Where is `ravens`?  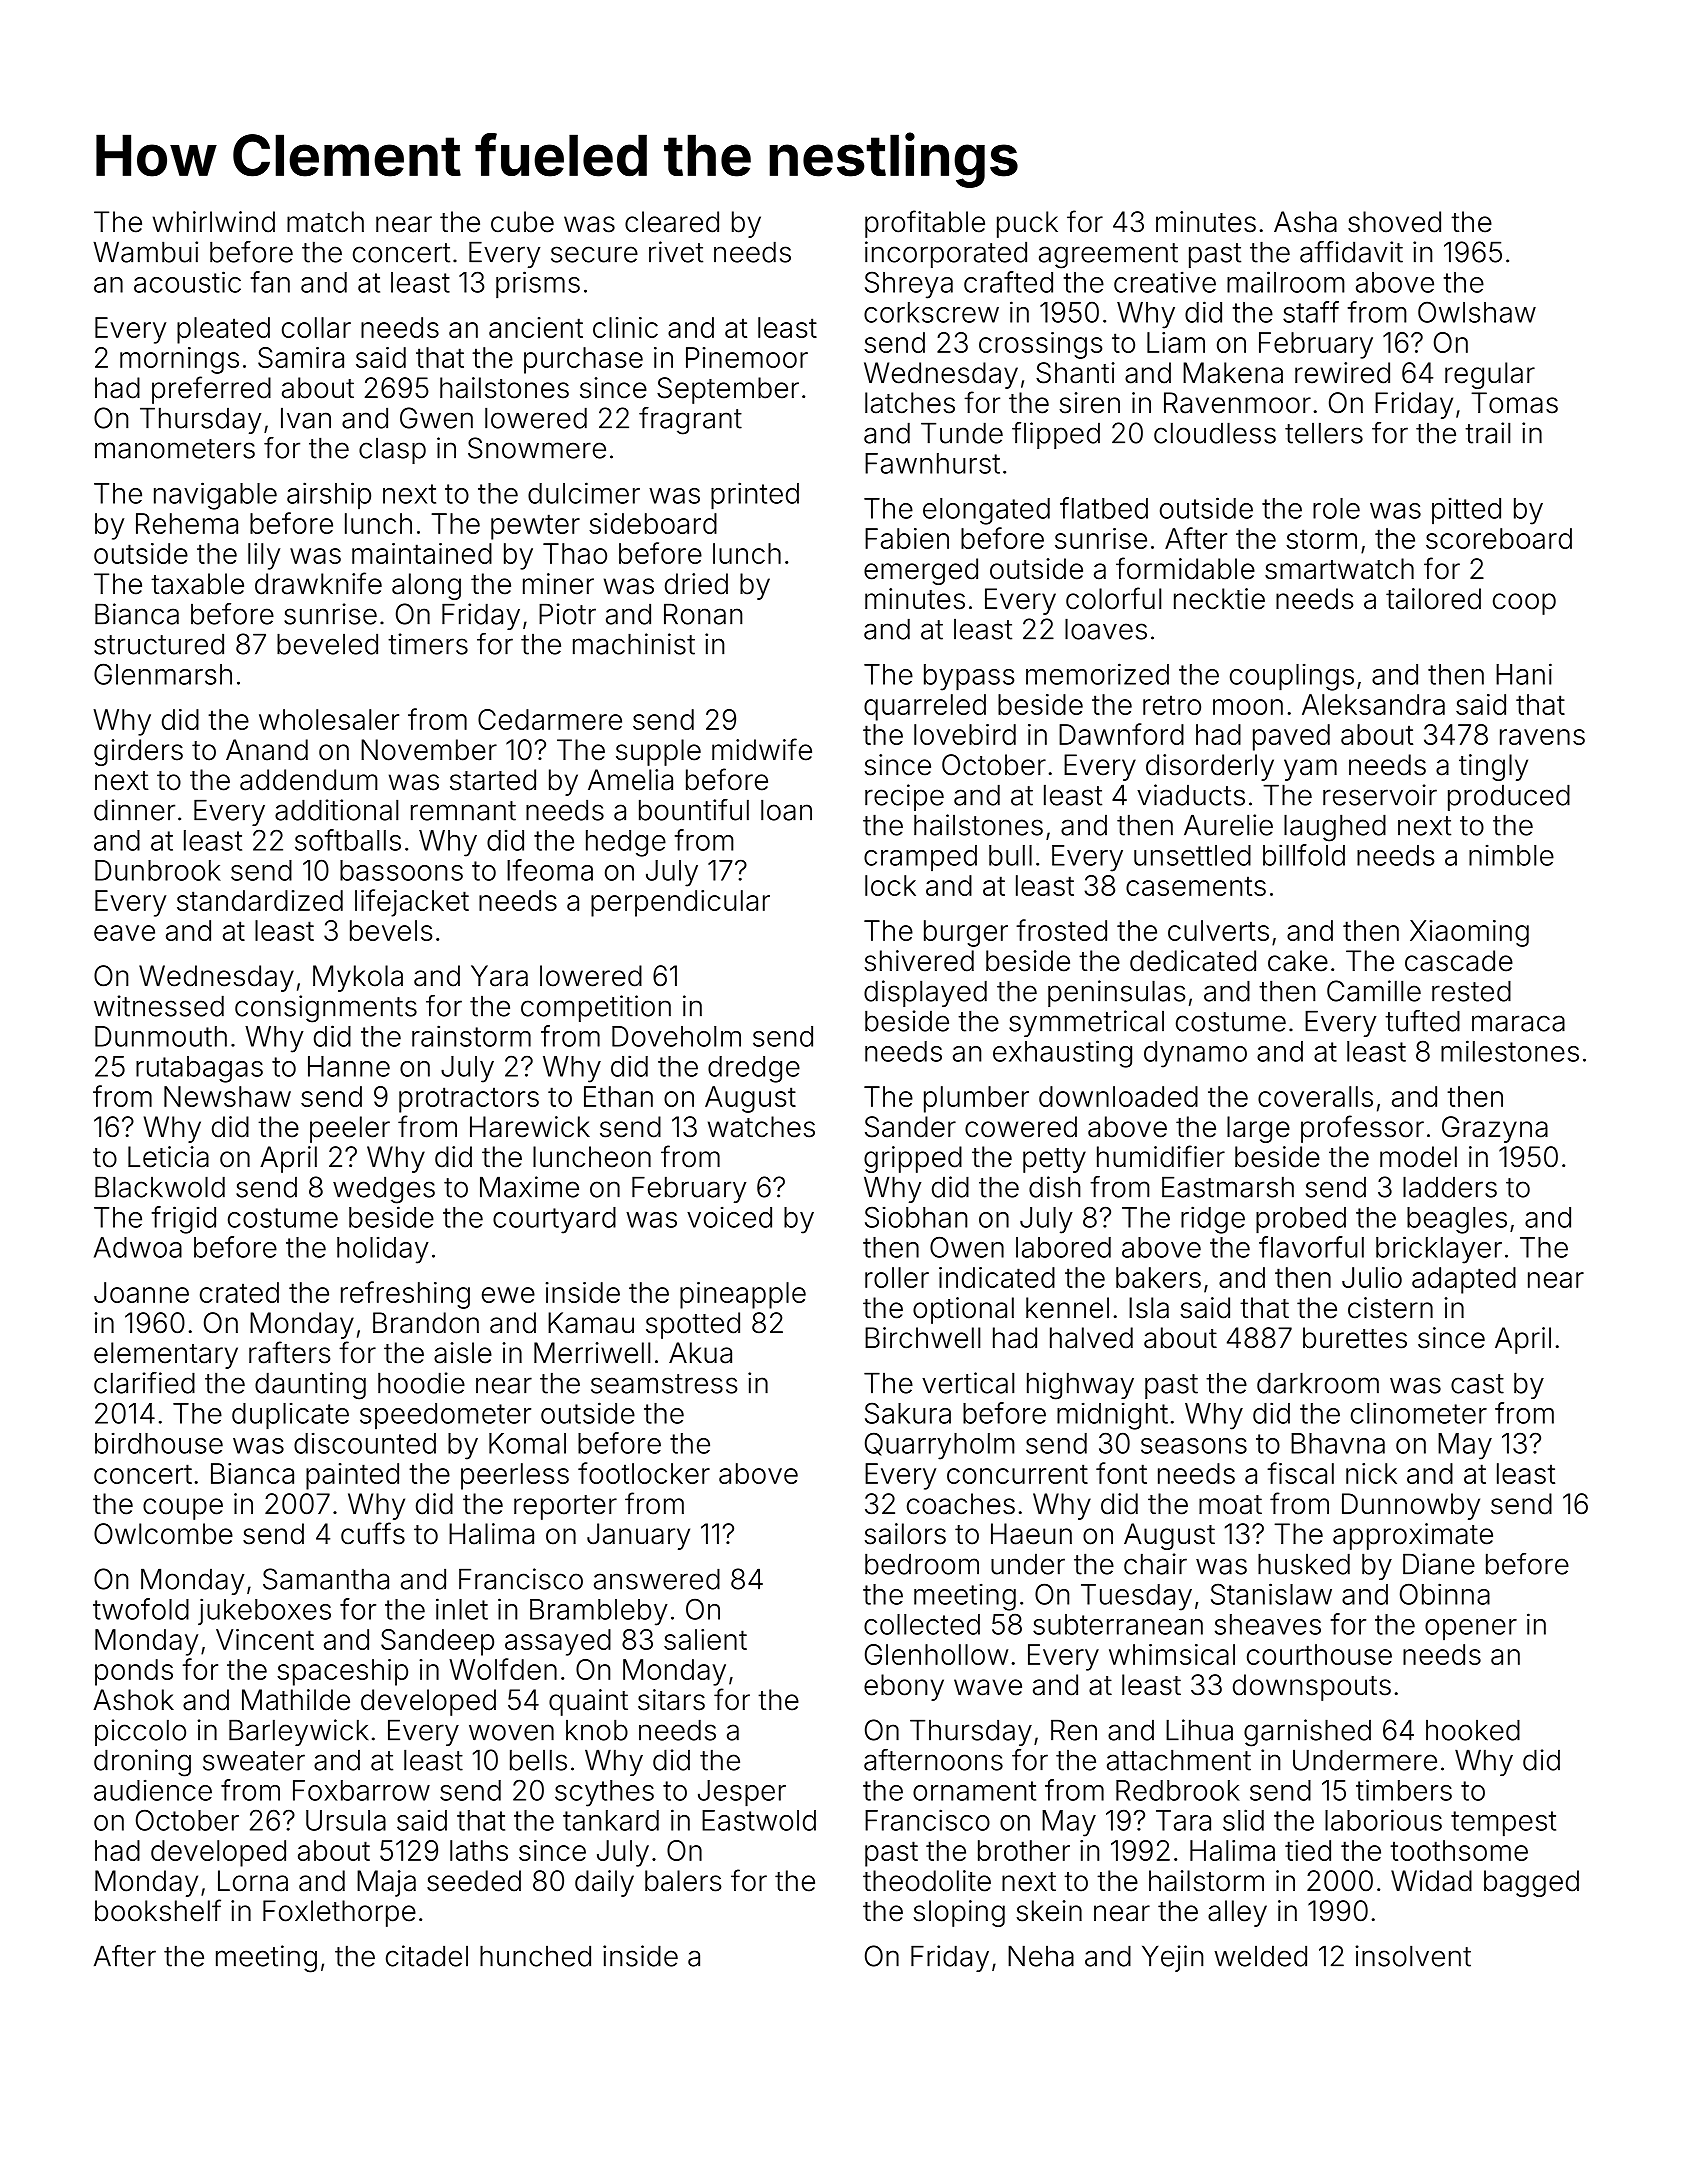
ravens is located at coordinates (1542, 737).
